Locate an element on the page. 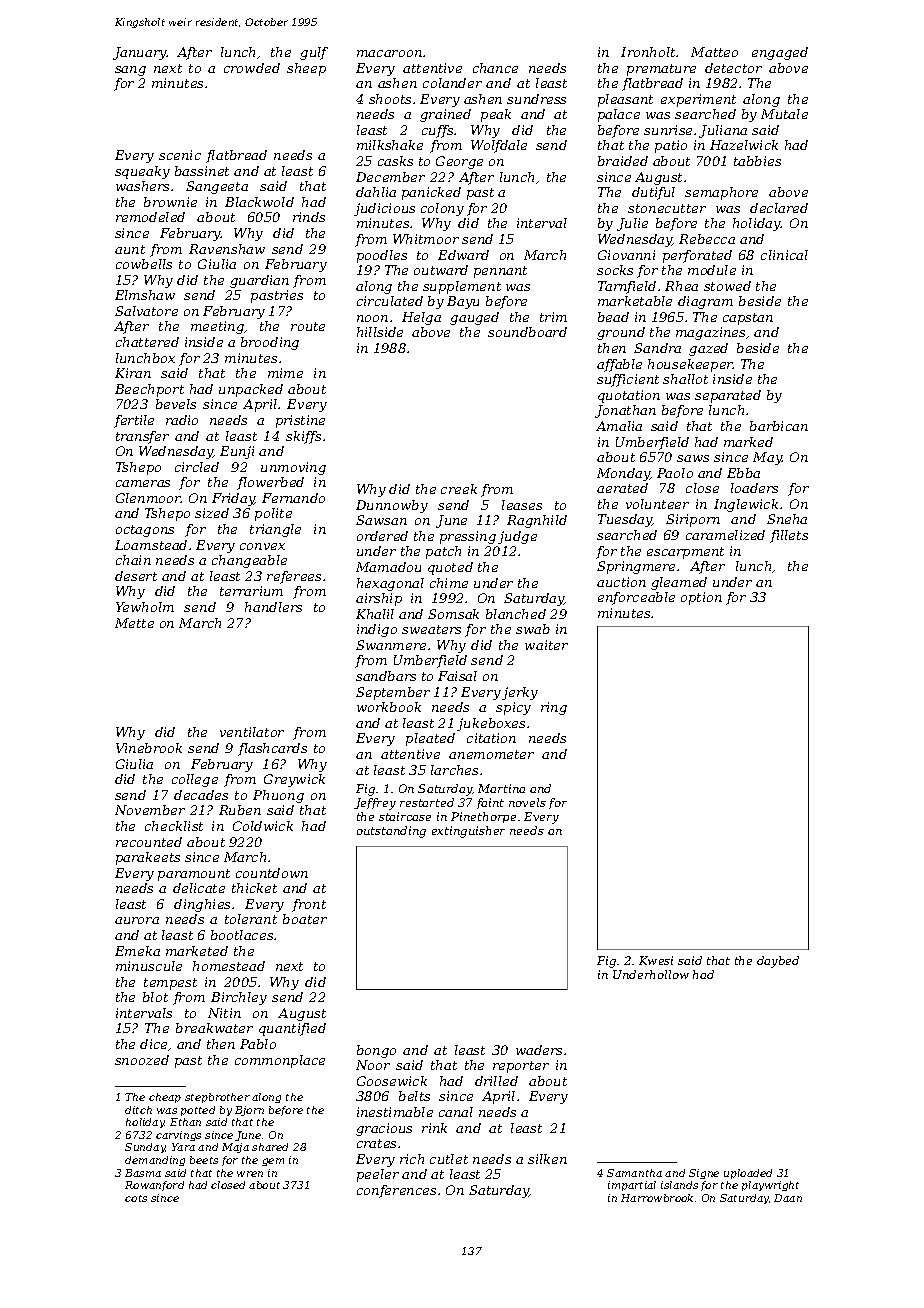 Image resolution: width=924 pixels, height=1308 pixels. engaged is located at coordinates (780, 53).
